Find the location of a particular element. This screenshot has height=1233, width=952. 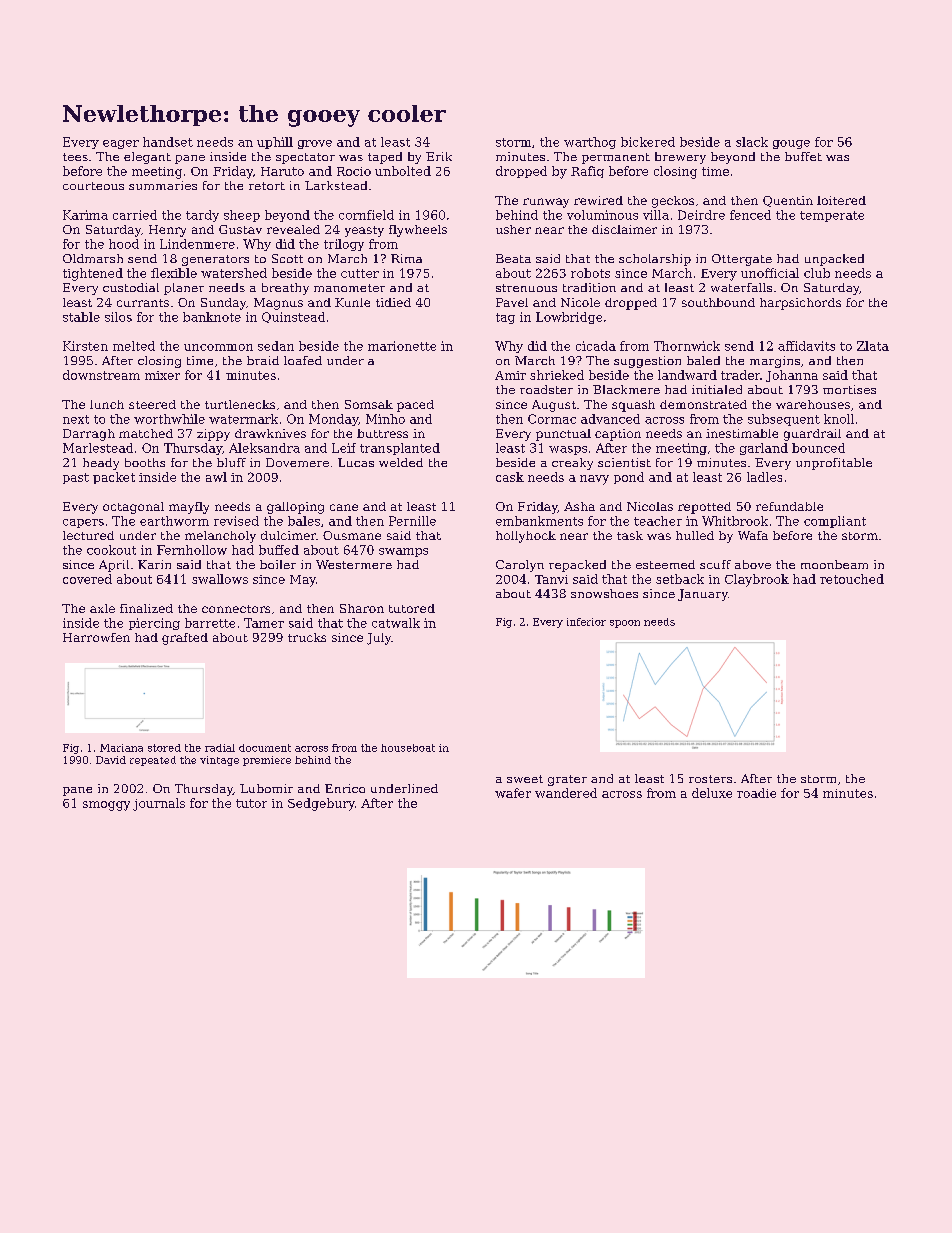

navy is located at coordinates (594, 480).
